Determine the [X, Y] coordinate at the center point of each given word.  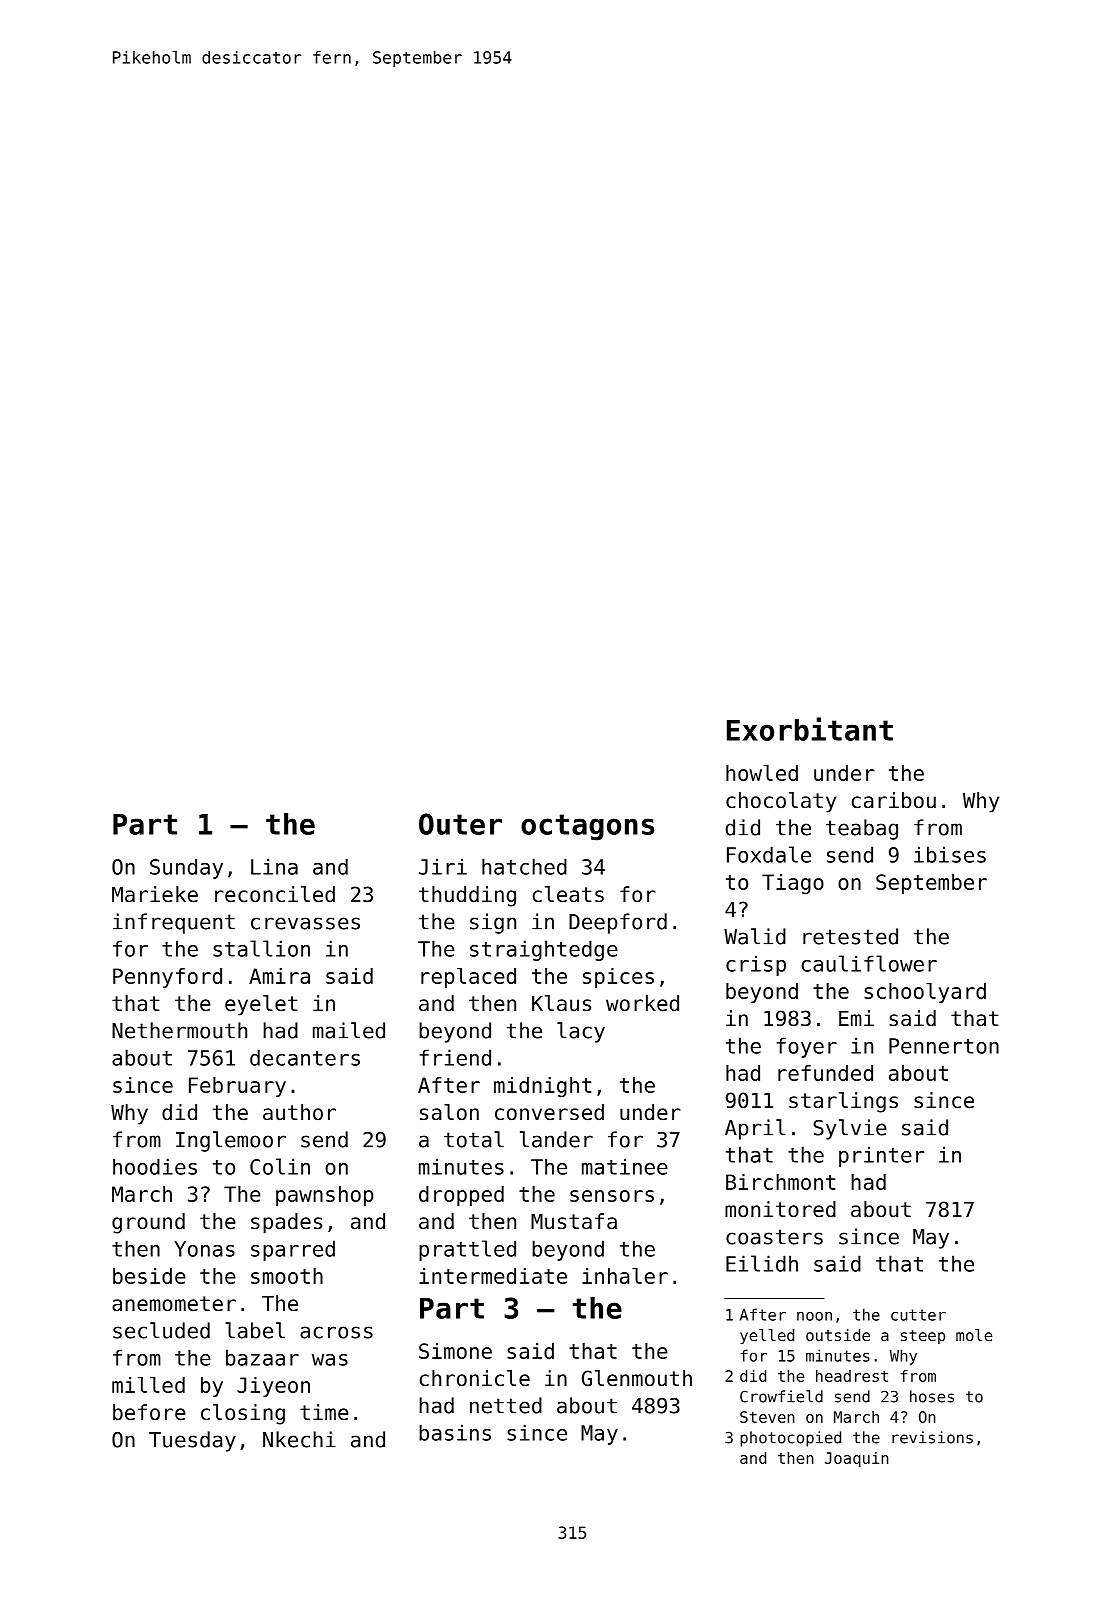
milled [148, 1385]
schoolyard [925, 993]
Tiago [793, 884]
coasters [774, 1237]
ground [148, 1223]
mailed [349, 1030]
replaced [468, 978]
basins [455, 1432]
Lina [274, 866]
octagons [587, 827]
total [474, 1139]
